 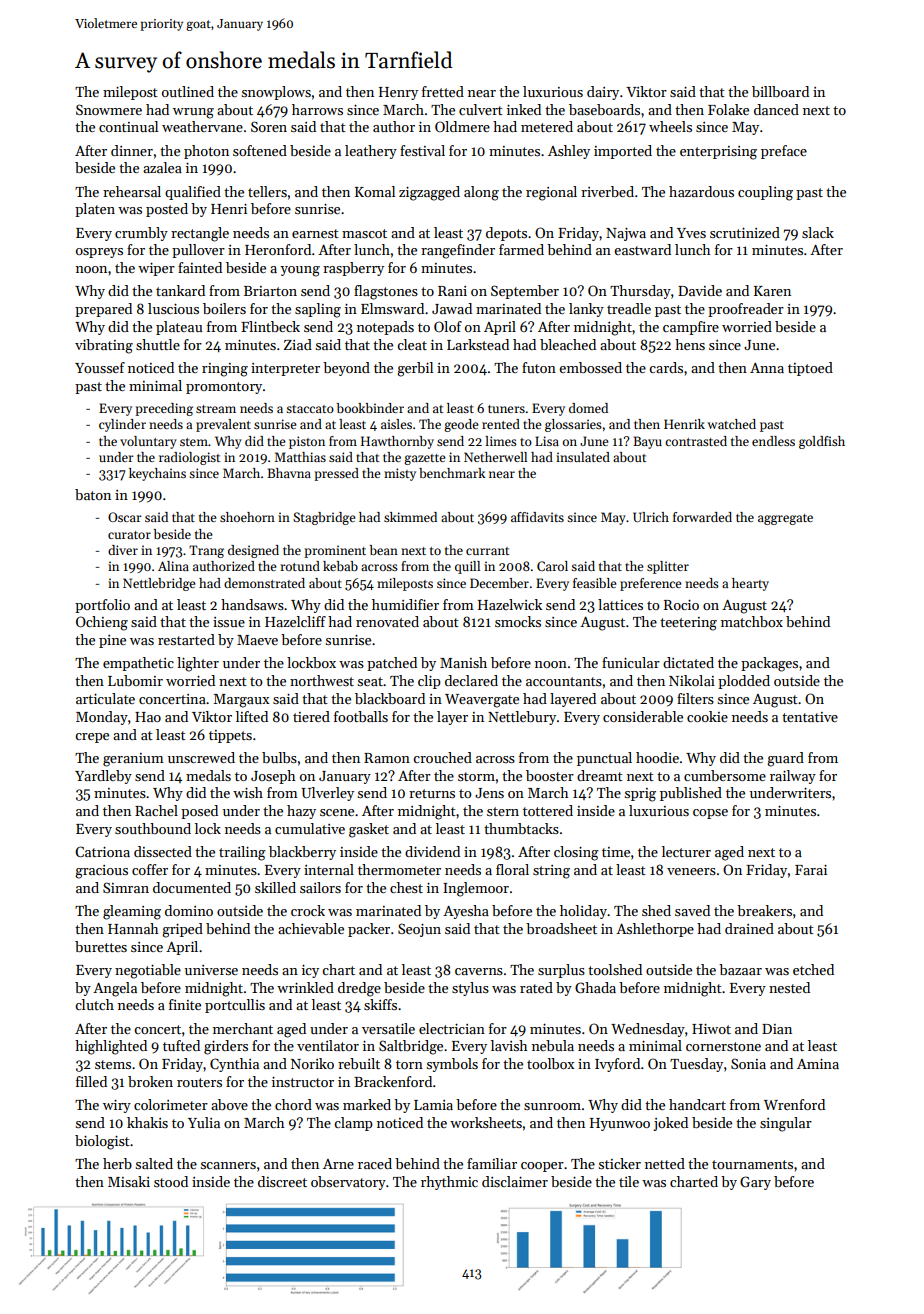 What do you see at coordinates (773, 441) in the screenshot?
I see `endless` at bounding box center [773, 441].
